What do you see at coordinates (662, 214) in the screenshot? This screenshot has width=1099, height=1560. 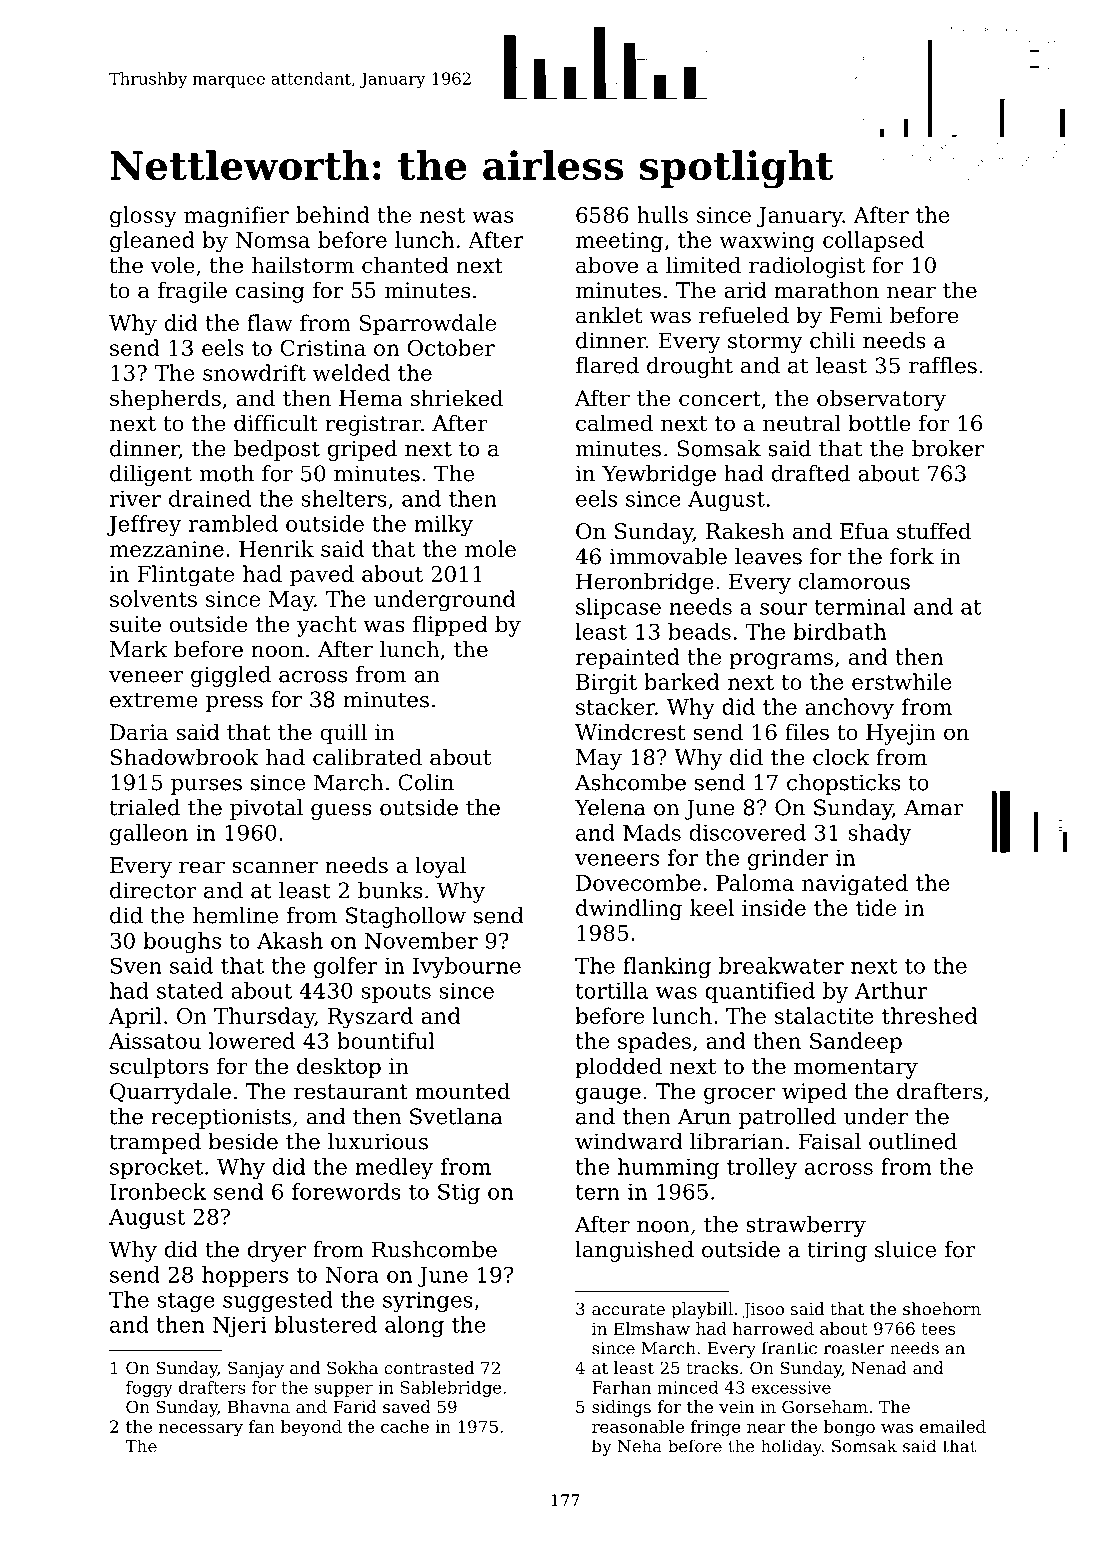 I see `hulls` at bounding box center [662, 214].
